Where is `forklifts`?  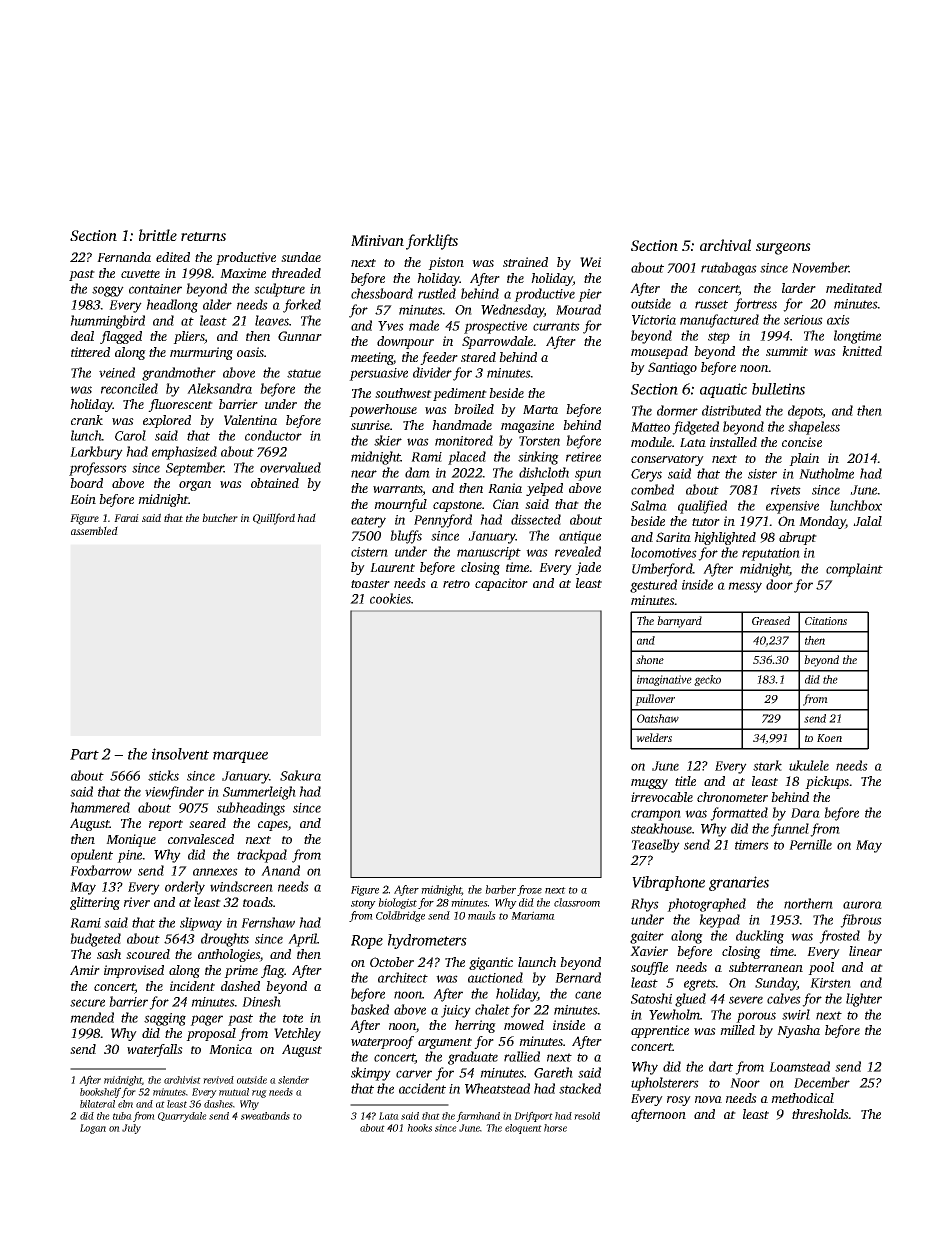 forklifts is located at coordinates (432, 242).
